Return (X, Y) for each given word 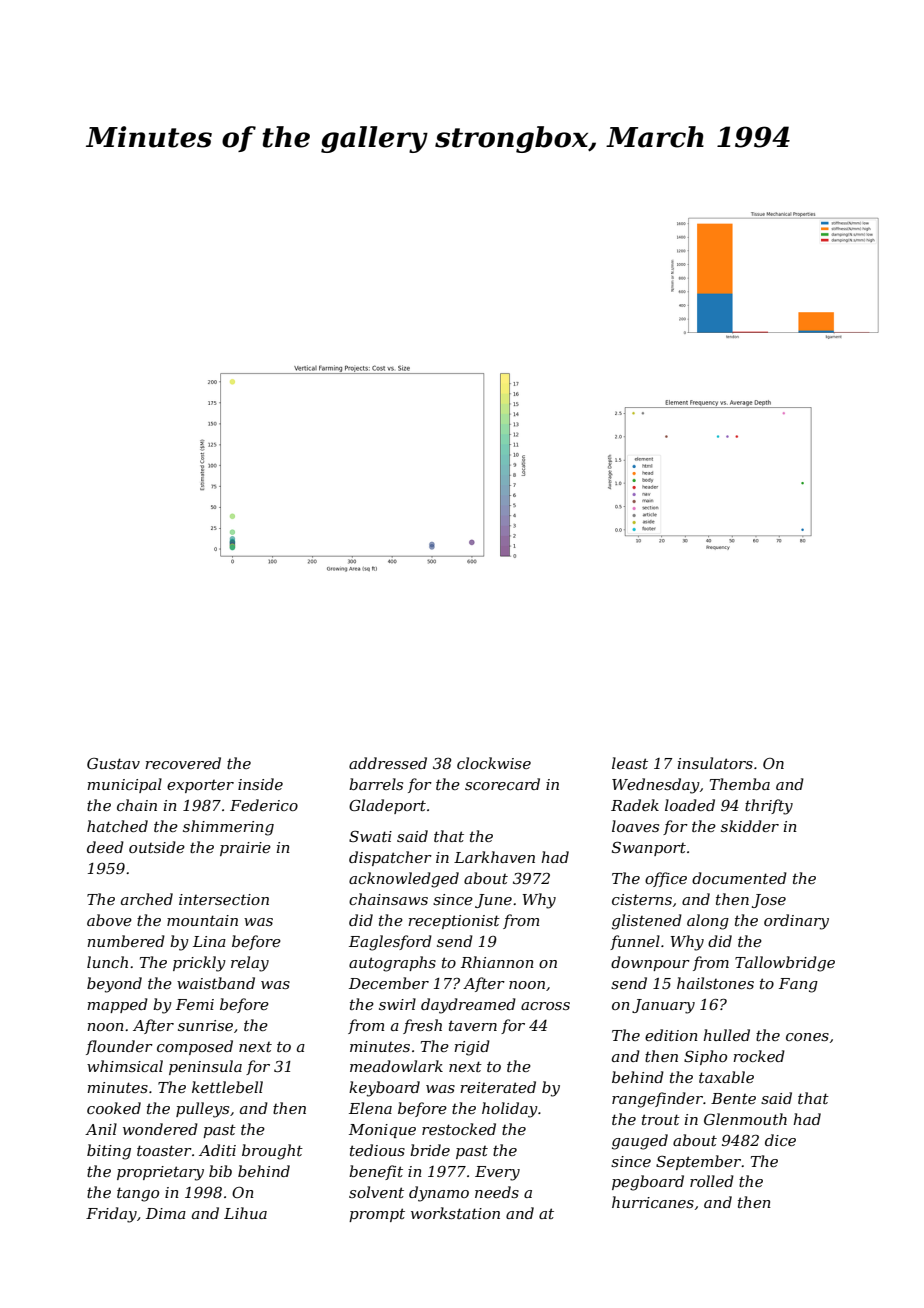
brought (272, 1152)
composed (195, 1047)
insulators (715, 763)
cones (807, 1037)
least (630, 763)
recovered (183, 763)
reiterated (498, 1087)
